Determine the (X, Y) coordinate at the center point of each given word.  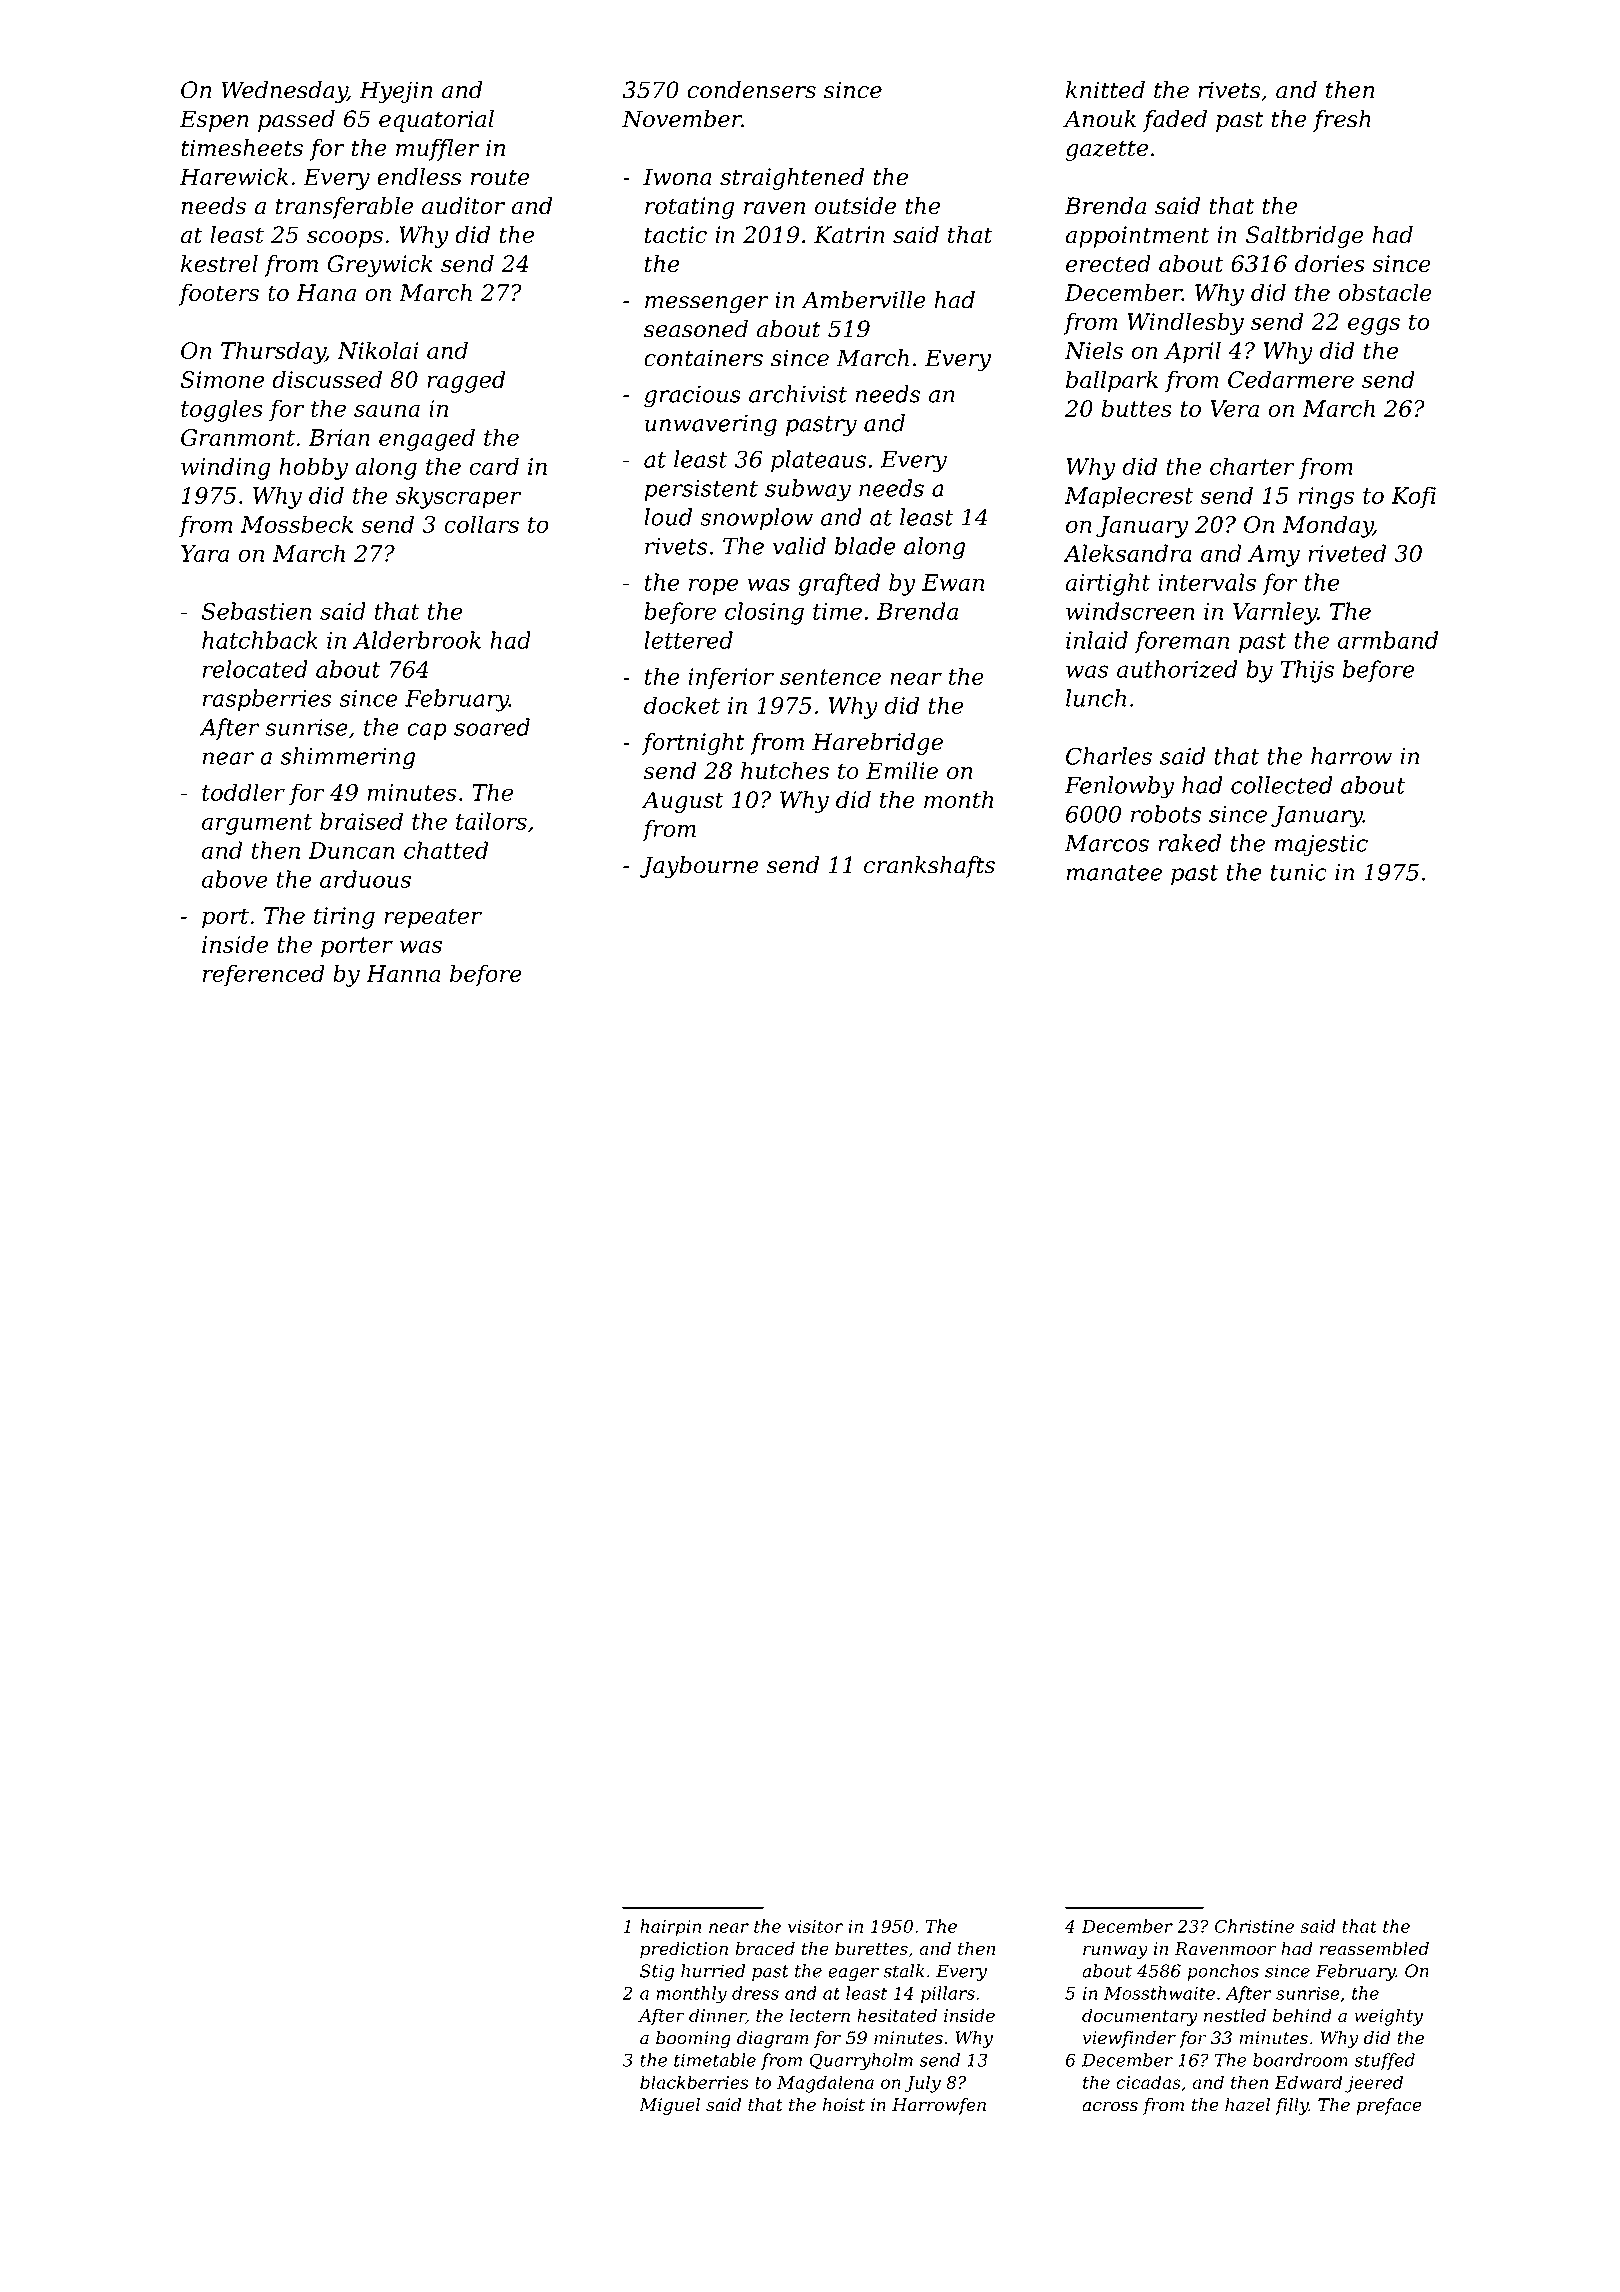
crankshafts (929, 867)
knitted (1105, 90)
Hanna (403, 973)
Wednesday (284, 92)
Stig (657, 1972)
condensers (751, 90)
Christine (1254, 1926)
